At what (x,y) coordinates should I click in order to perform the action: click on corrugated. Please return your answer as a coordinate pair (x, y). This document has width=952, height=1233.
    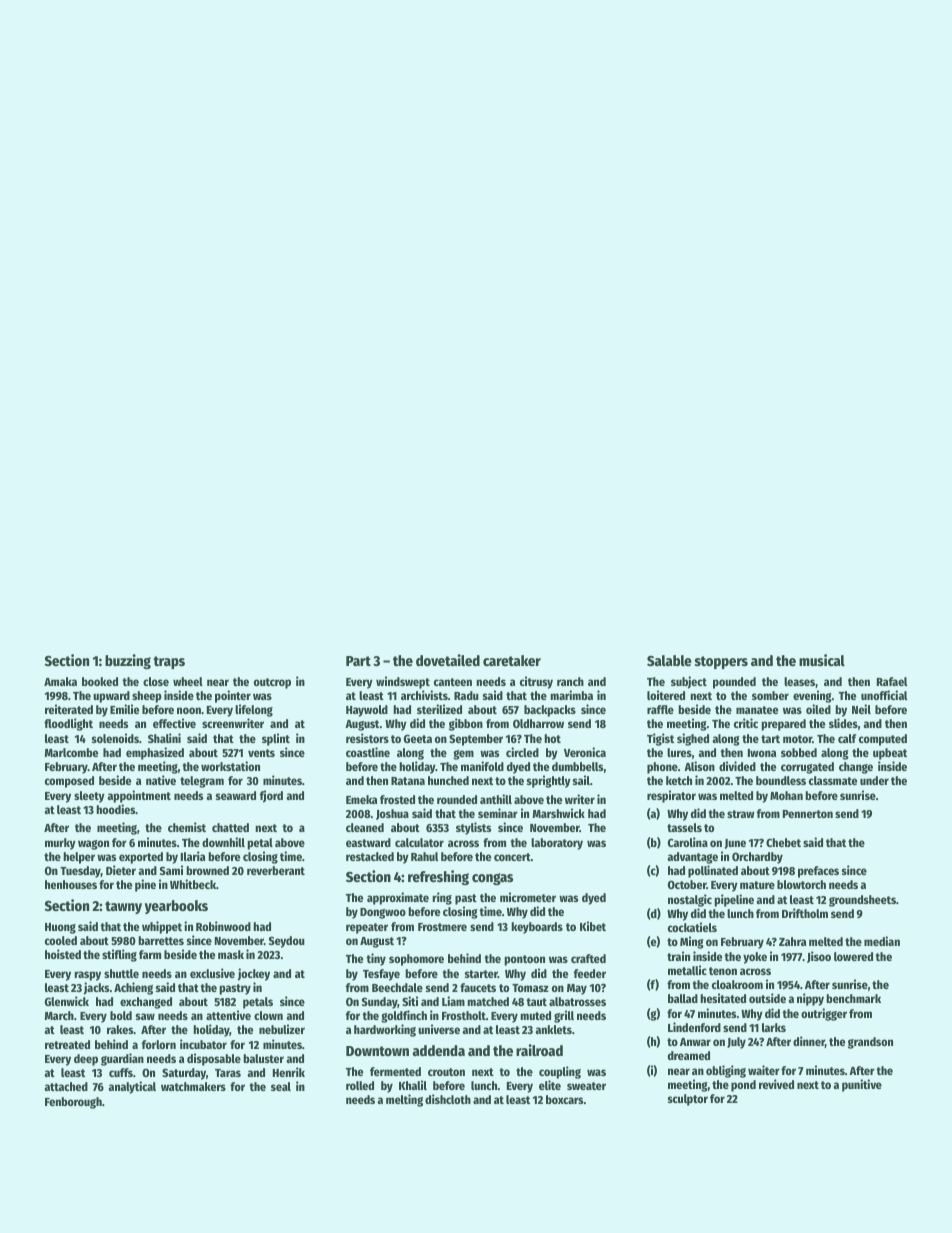
    Looking at the image, I should click on (807, 768).
